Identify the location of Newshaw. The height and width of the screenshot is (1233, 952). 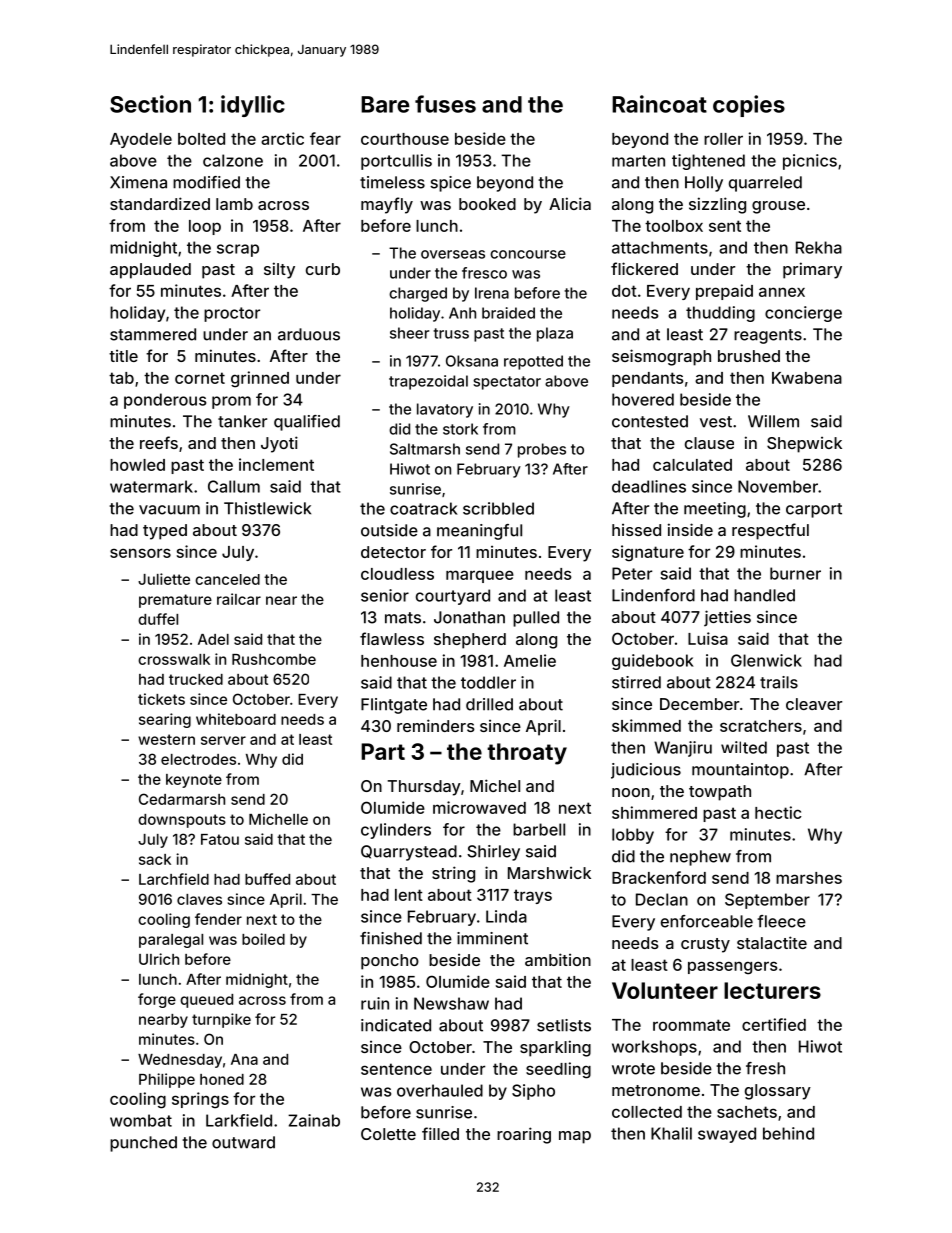
(451, 1003).
